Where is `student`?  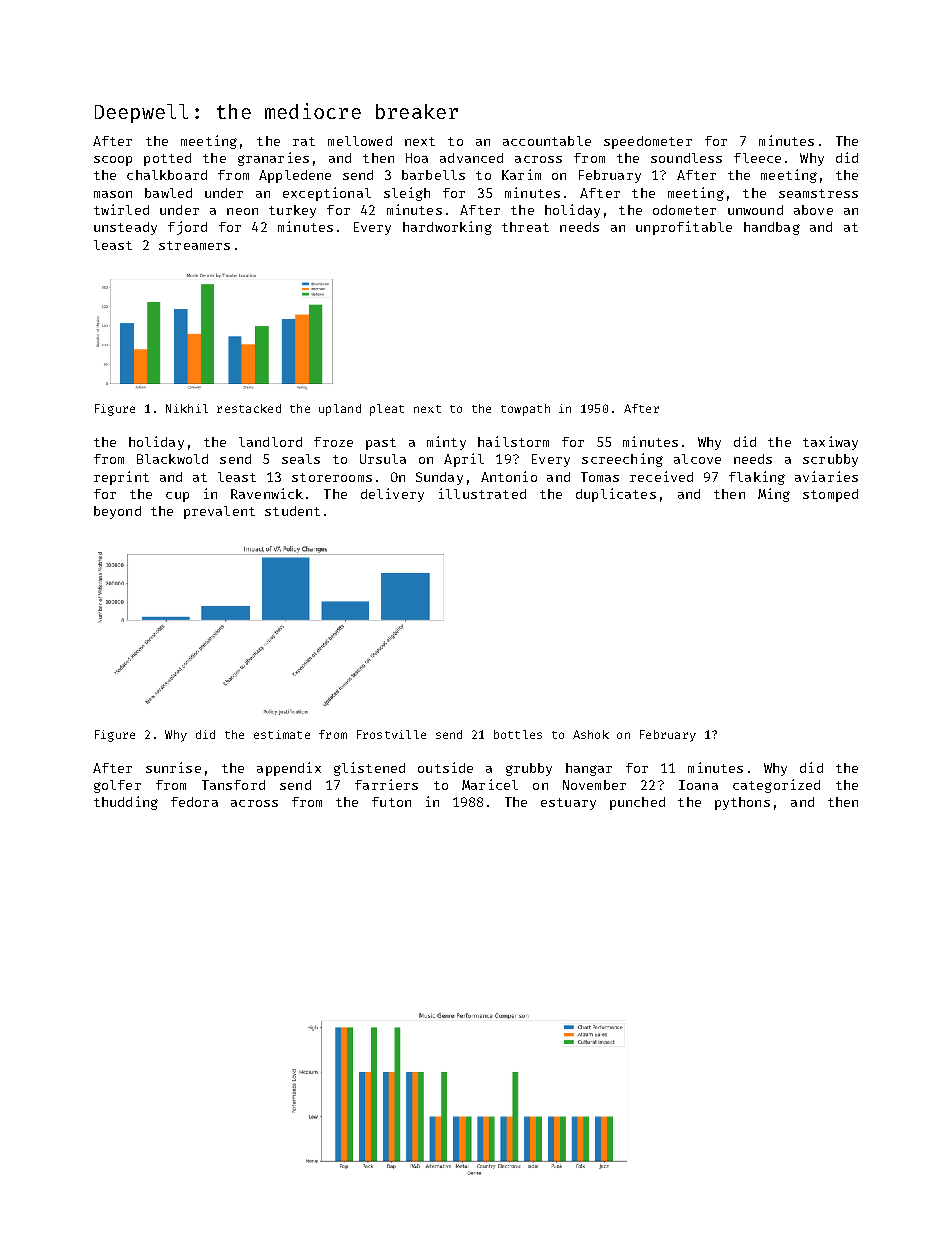
student is located at coordinates (292, 511).
